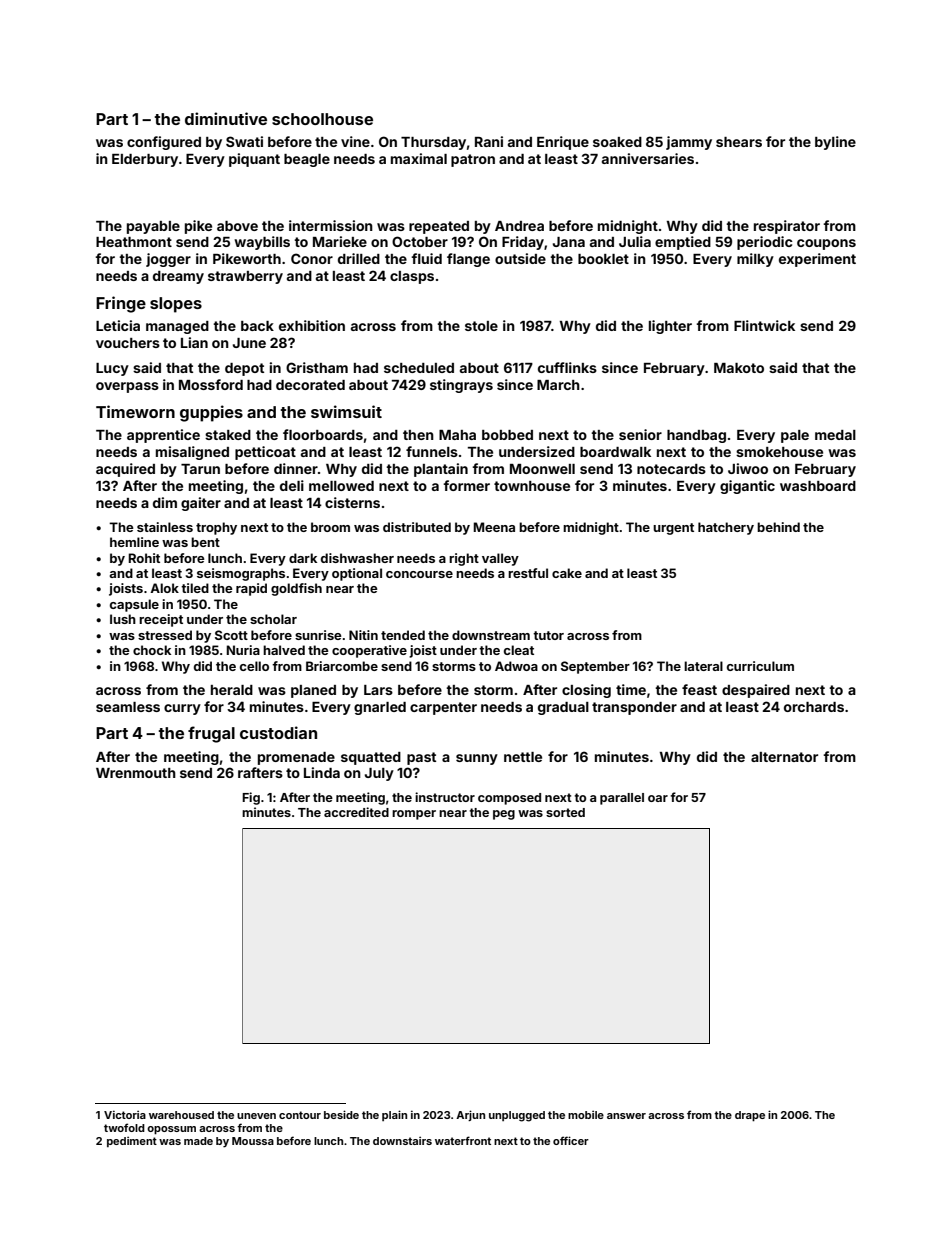 The height and width of the image is (1233, 952). I want to click on senior, so click(640, 434).
